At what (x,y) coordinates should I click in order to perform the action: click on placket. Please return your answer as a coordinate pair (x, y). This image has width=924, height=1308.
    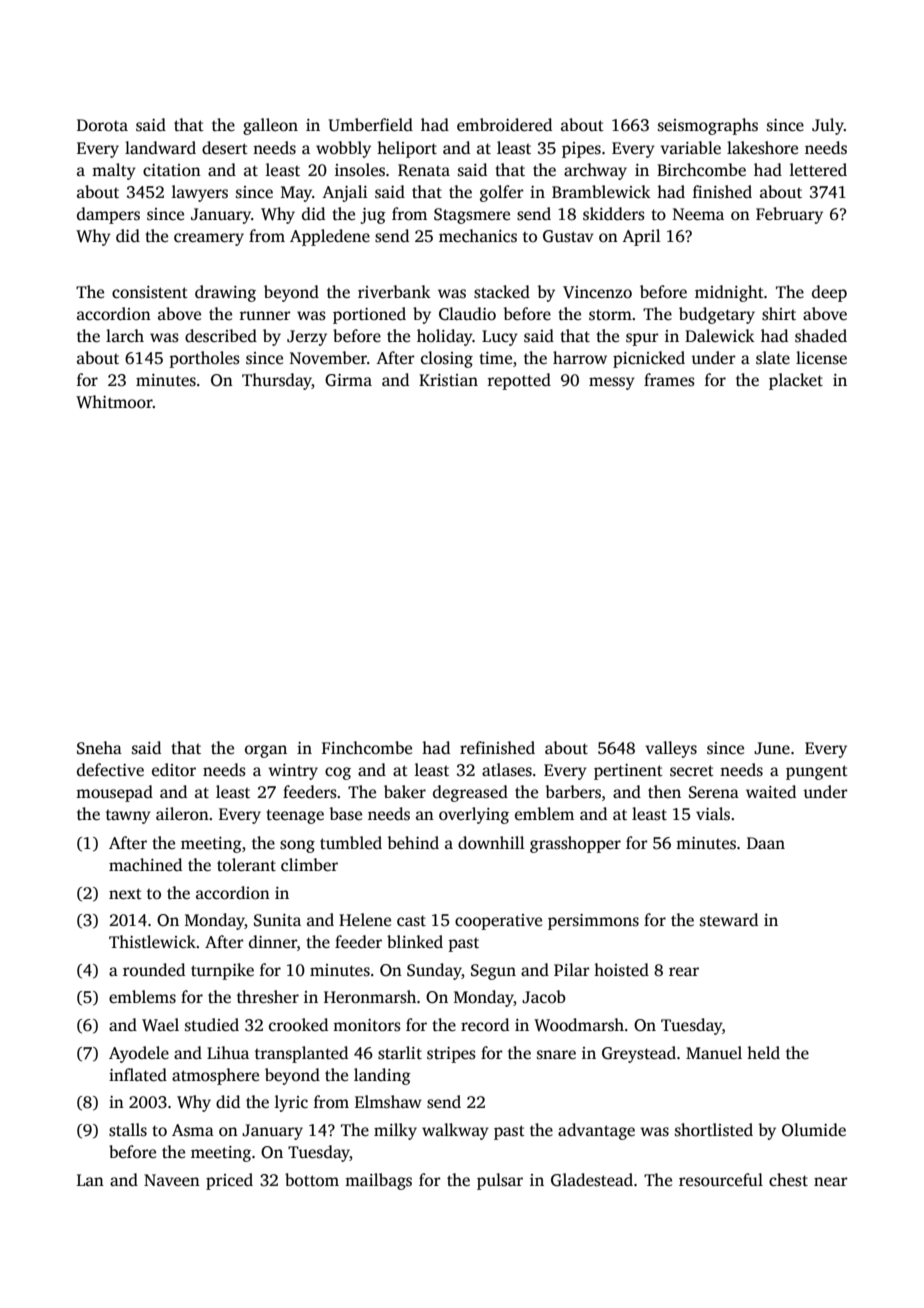
    Looking at the image, I should click on (796, 381).
